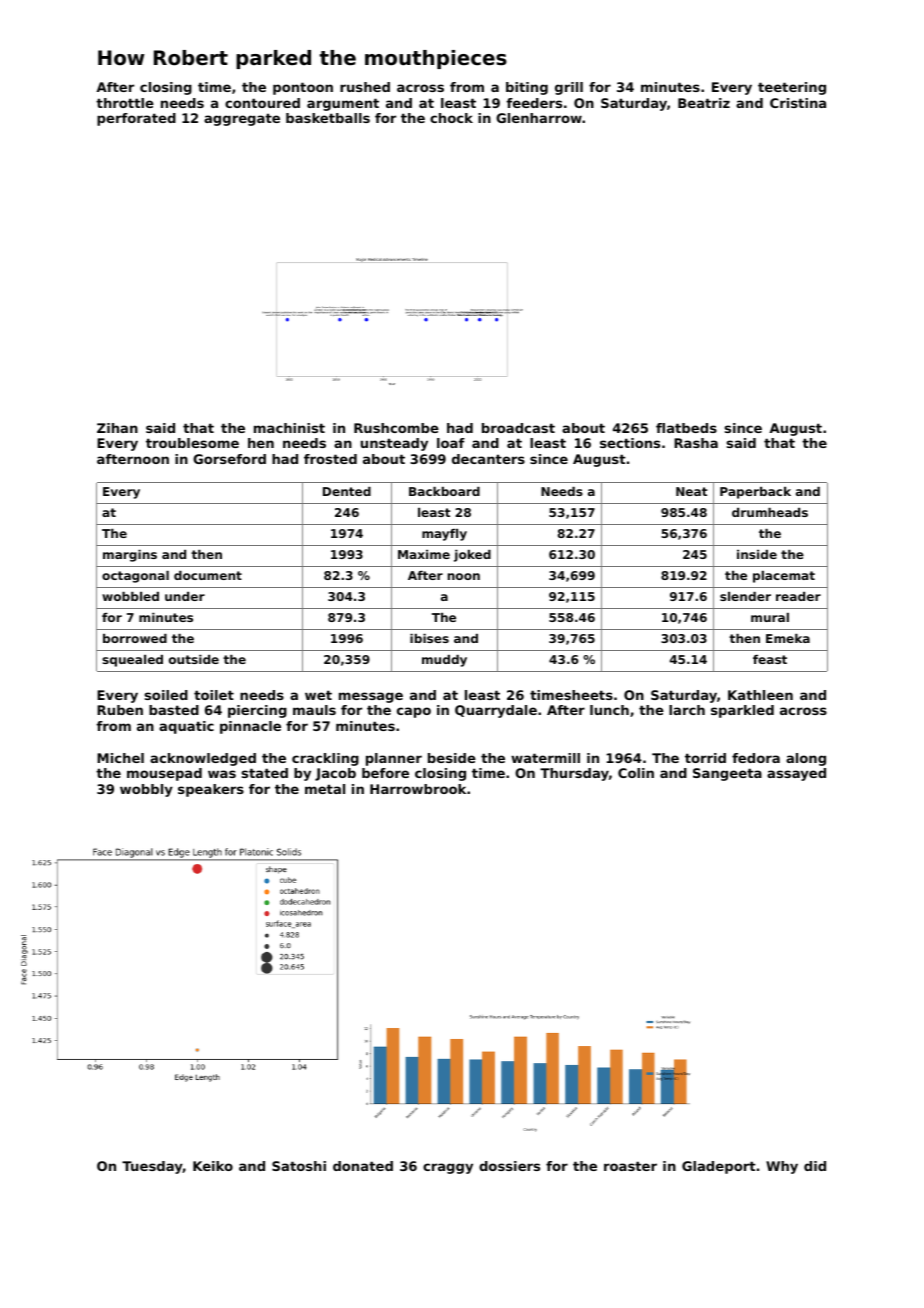 This image has width=924, height=1308. Describe the element at coordinates (146, 790) in the image. I see `wobbly` at that location.
